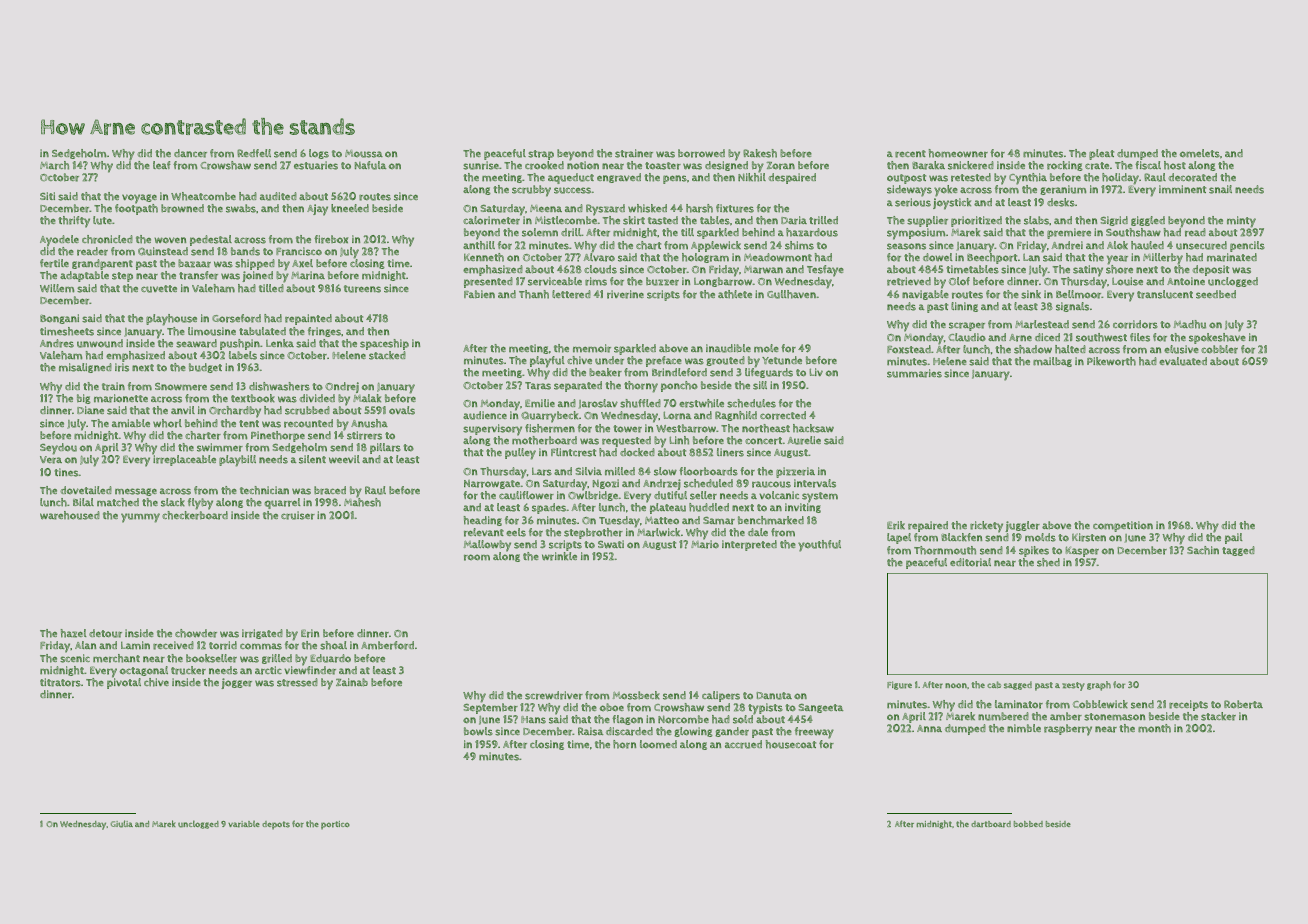 This screenshot has height=924, width=1308. Describe the element at coordinates (299, 251) in the screenshot. I see `Francisco` at that location.
